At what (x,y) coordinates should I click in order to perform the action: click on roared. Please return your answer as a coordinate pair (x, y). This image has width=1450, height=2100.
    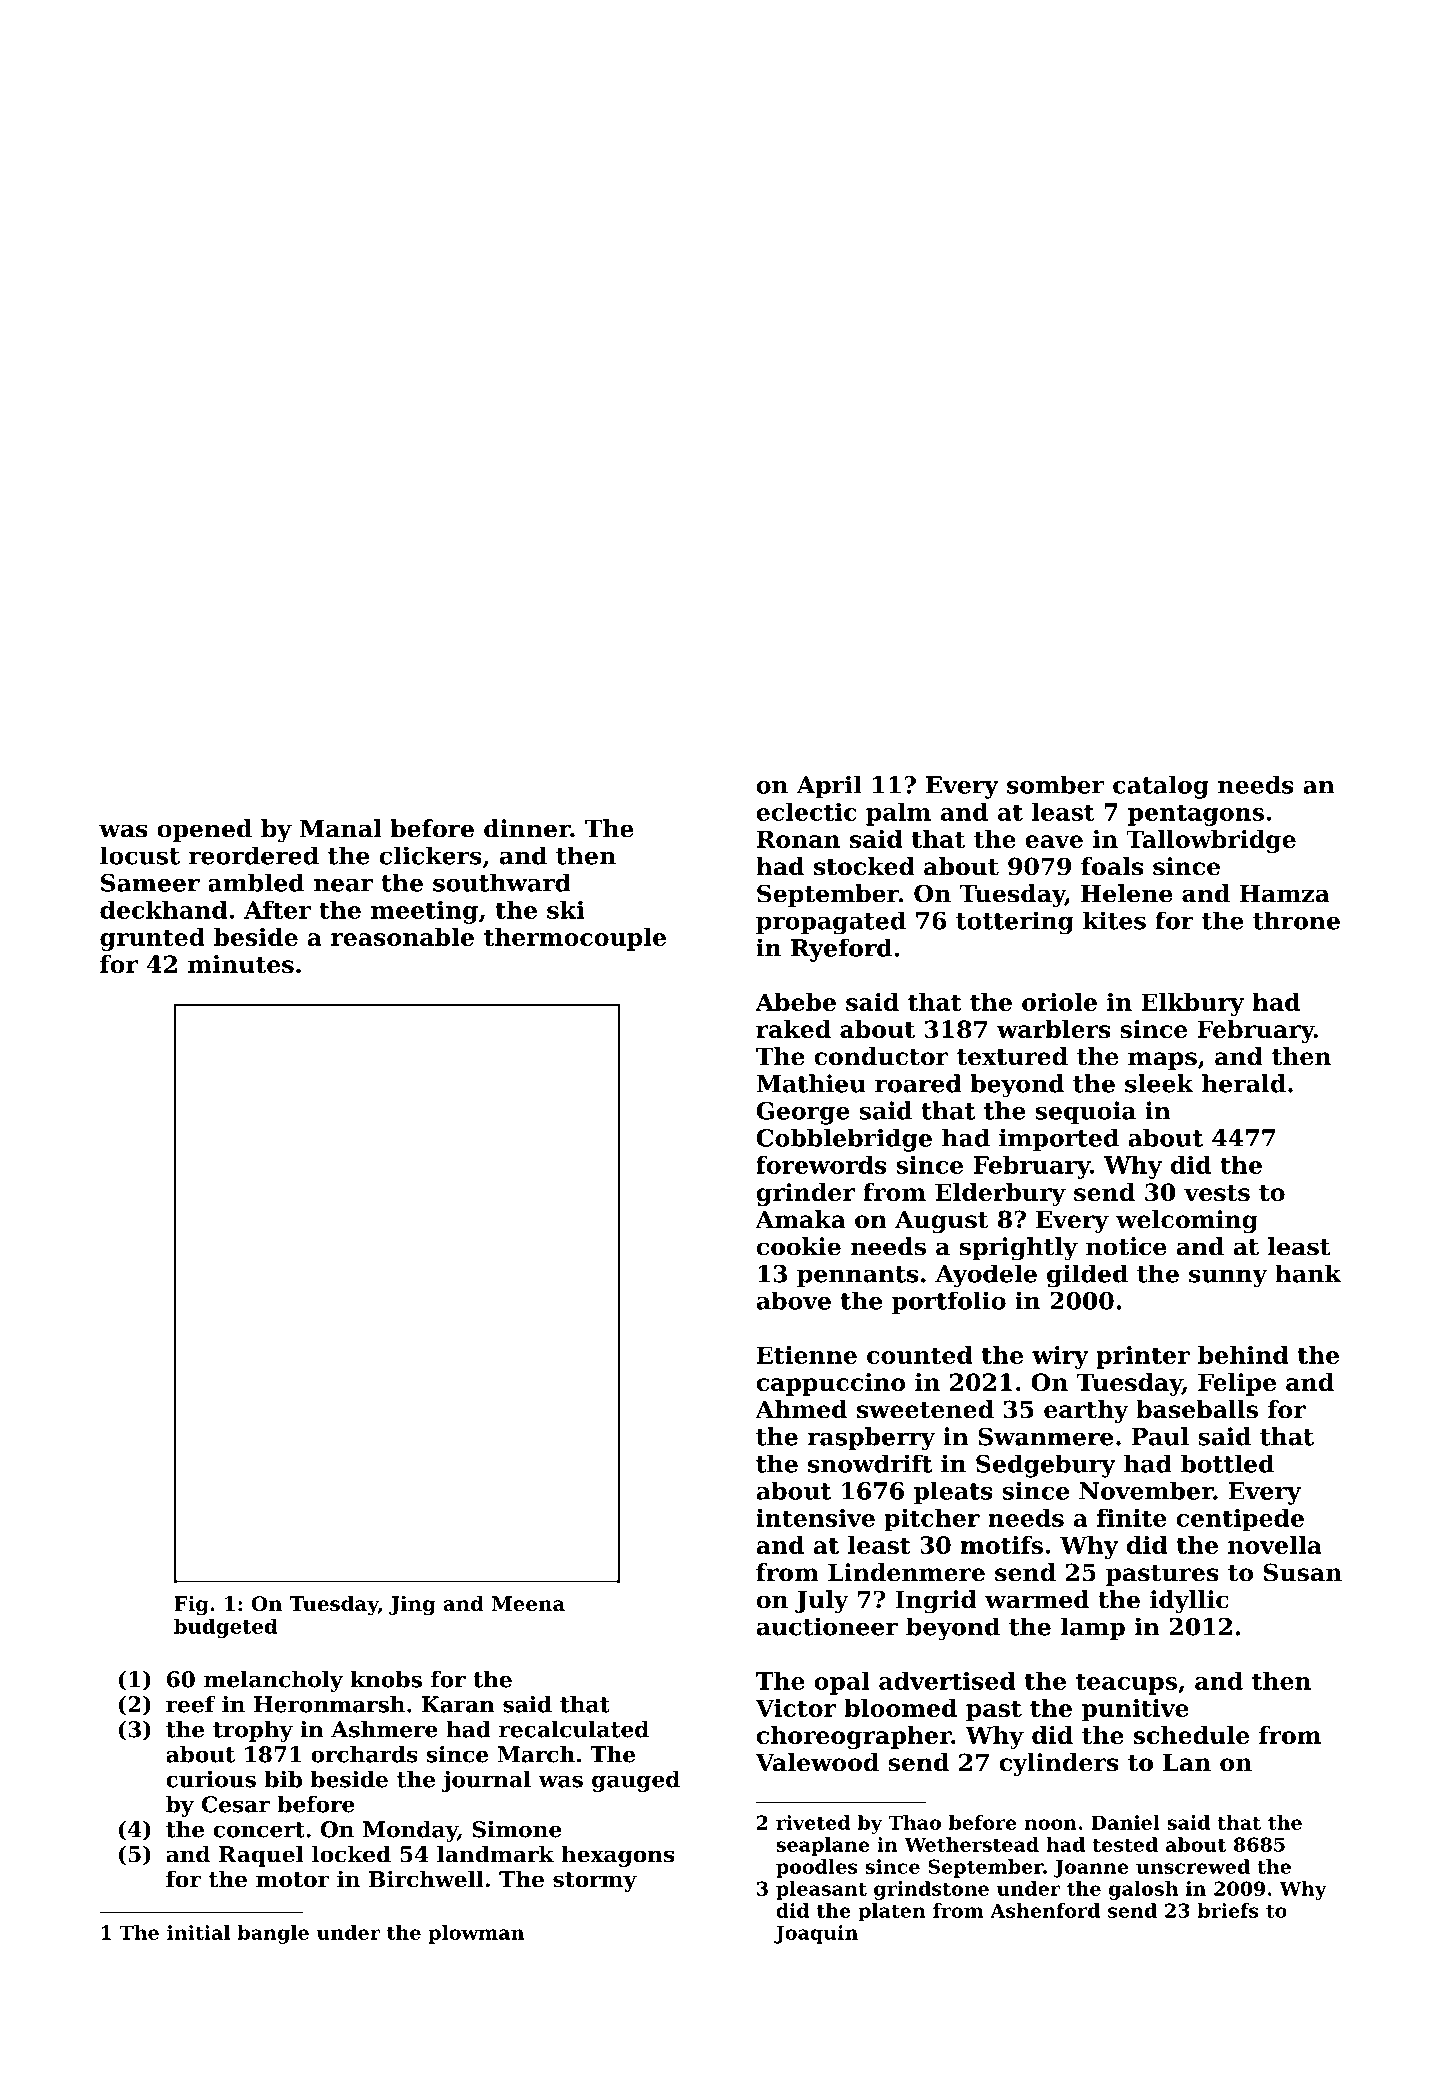
    Looking at the image, I should click on (918, 1083).
